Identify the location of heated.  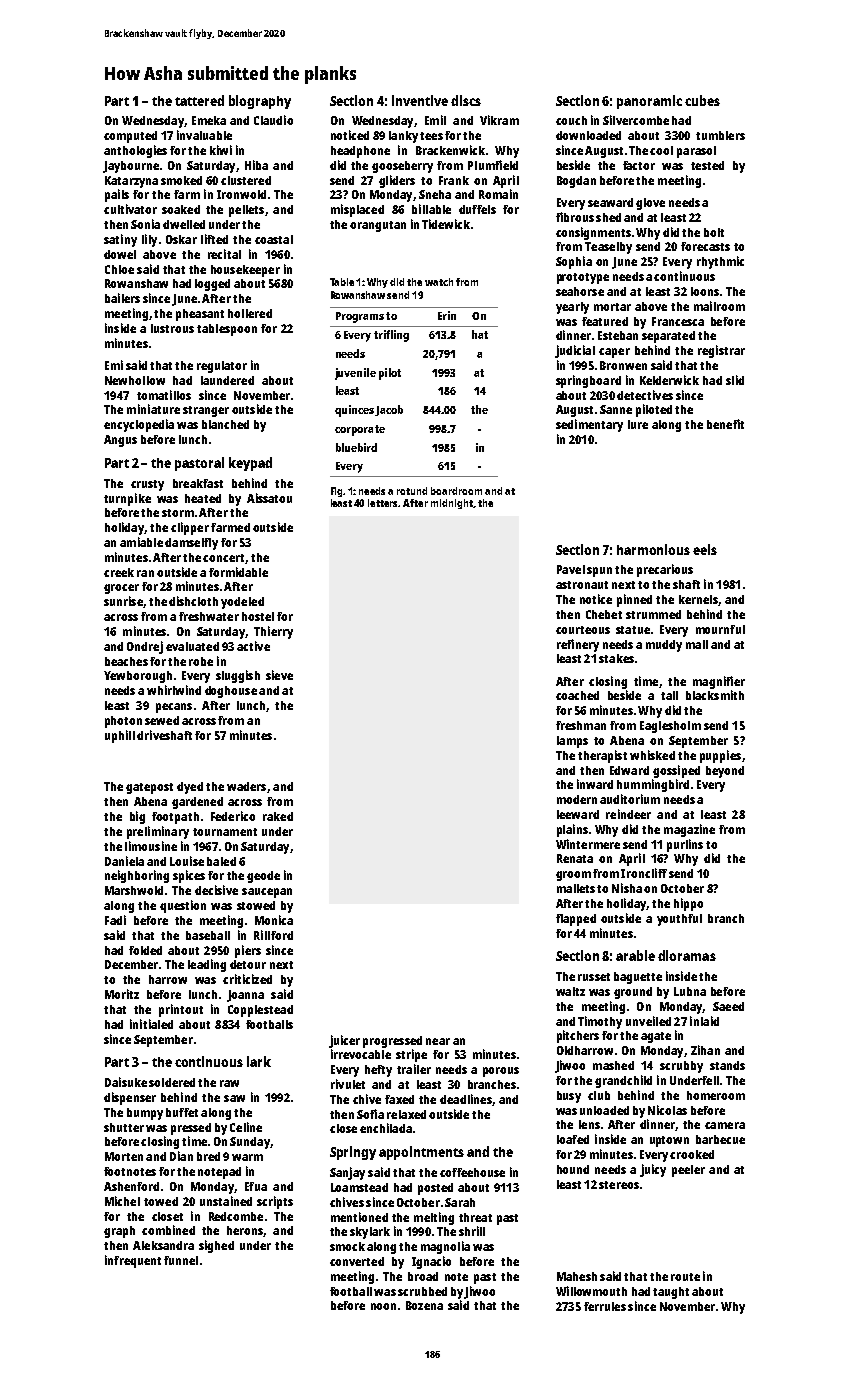
(203, 498).
